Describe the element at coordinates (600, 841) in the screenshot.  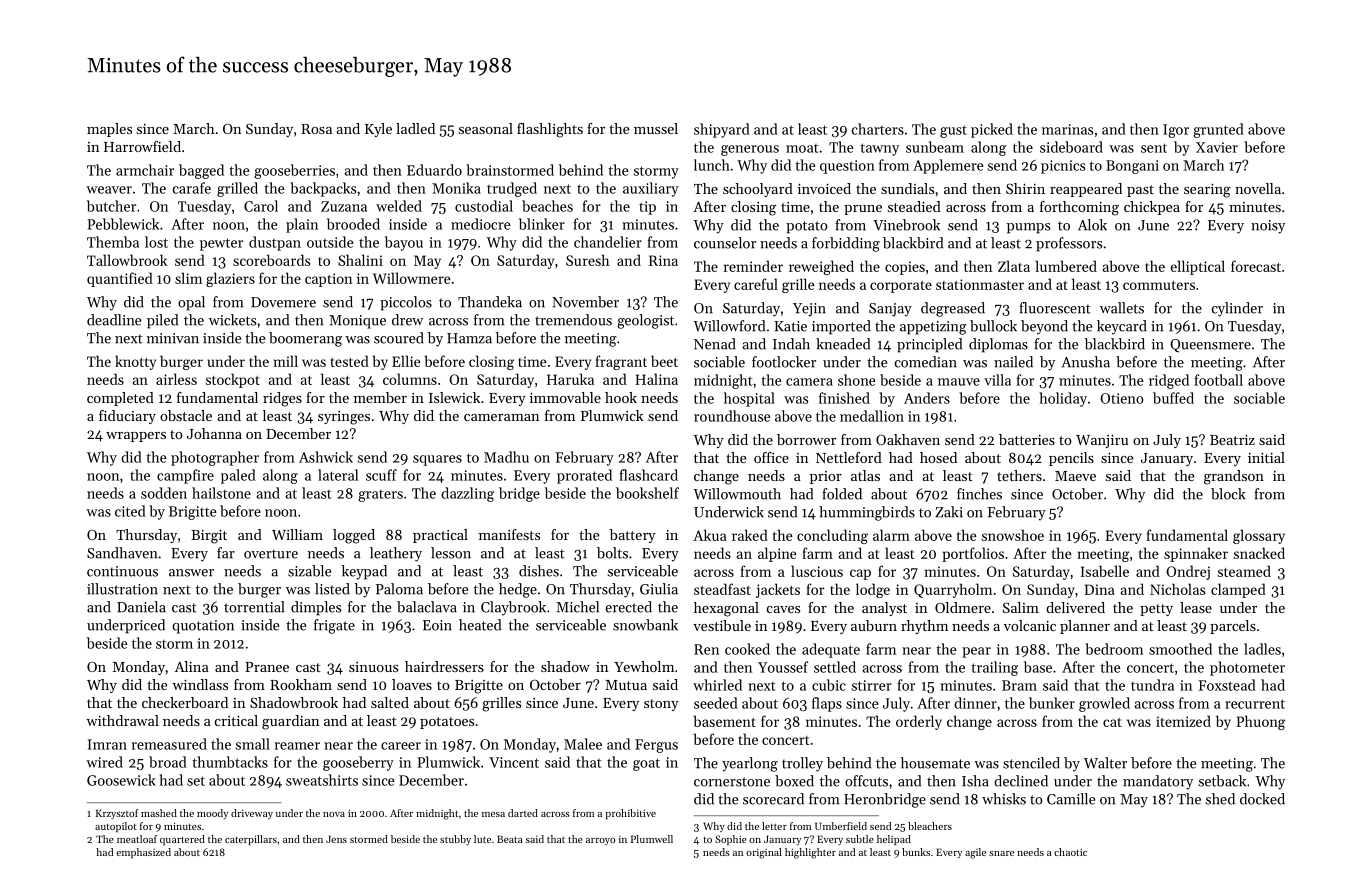
I see `arroyo` at that location.
